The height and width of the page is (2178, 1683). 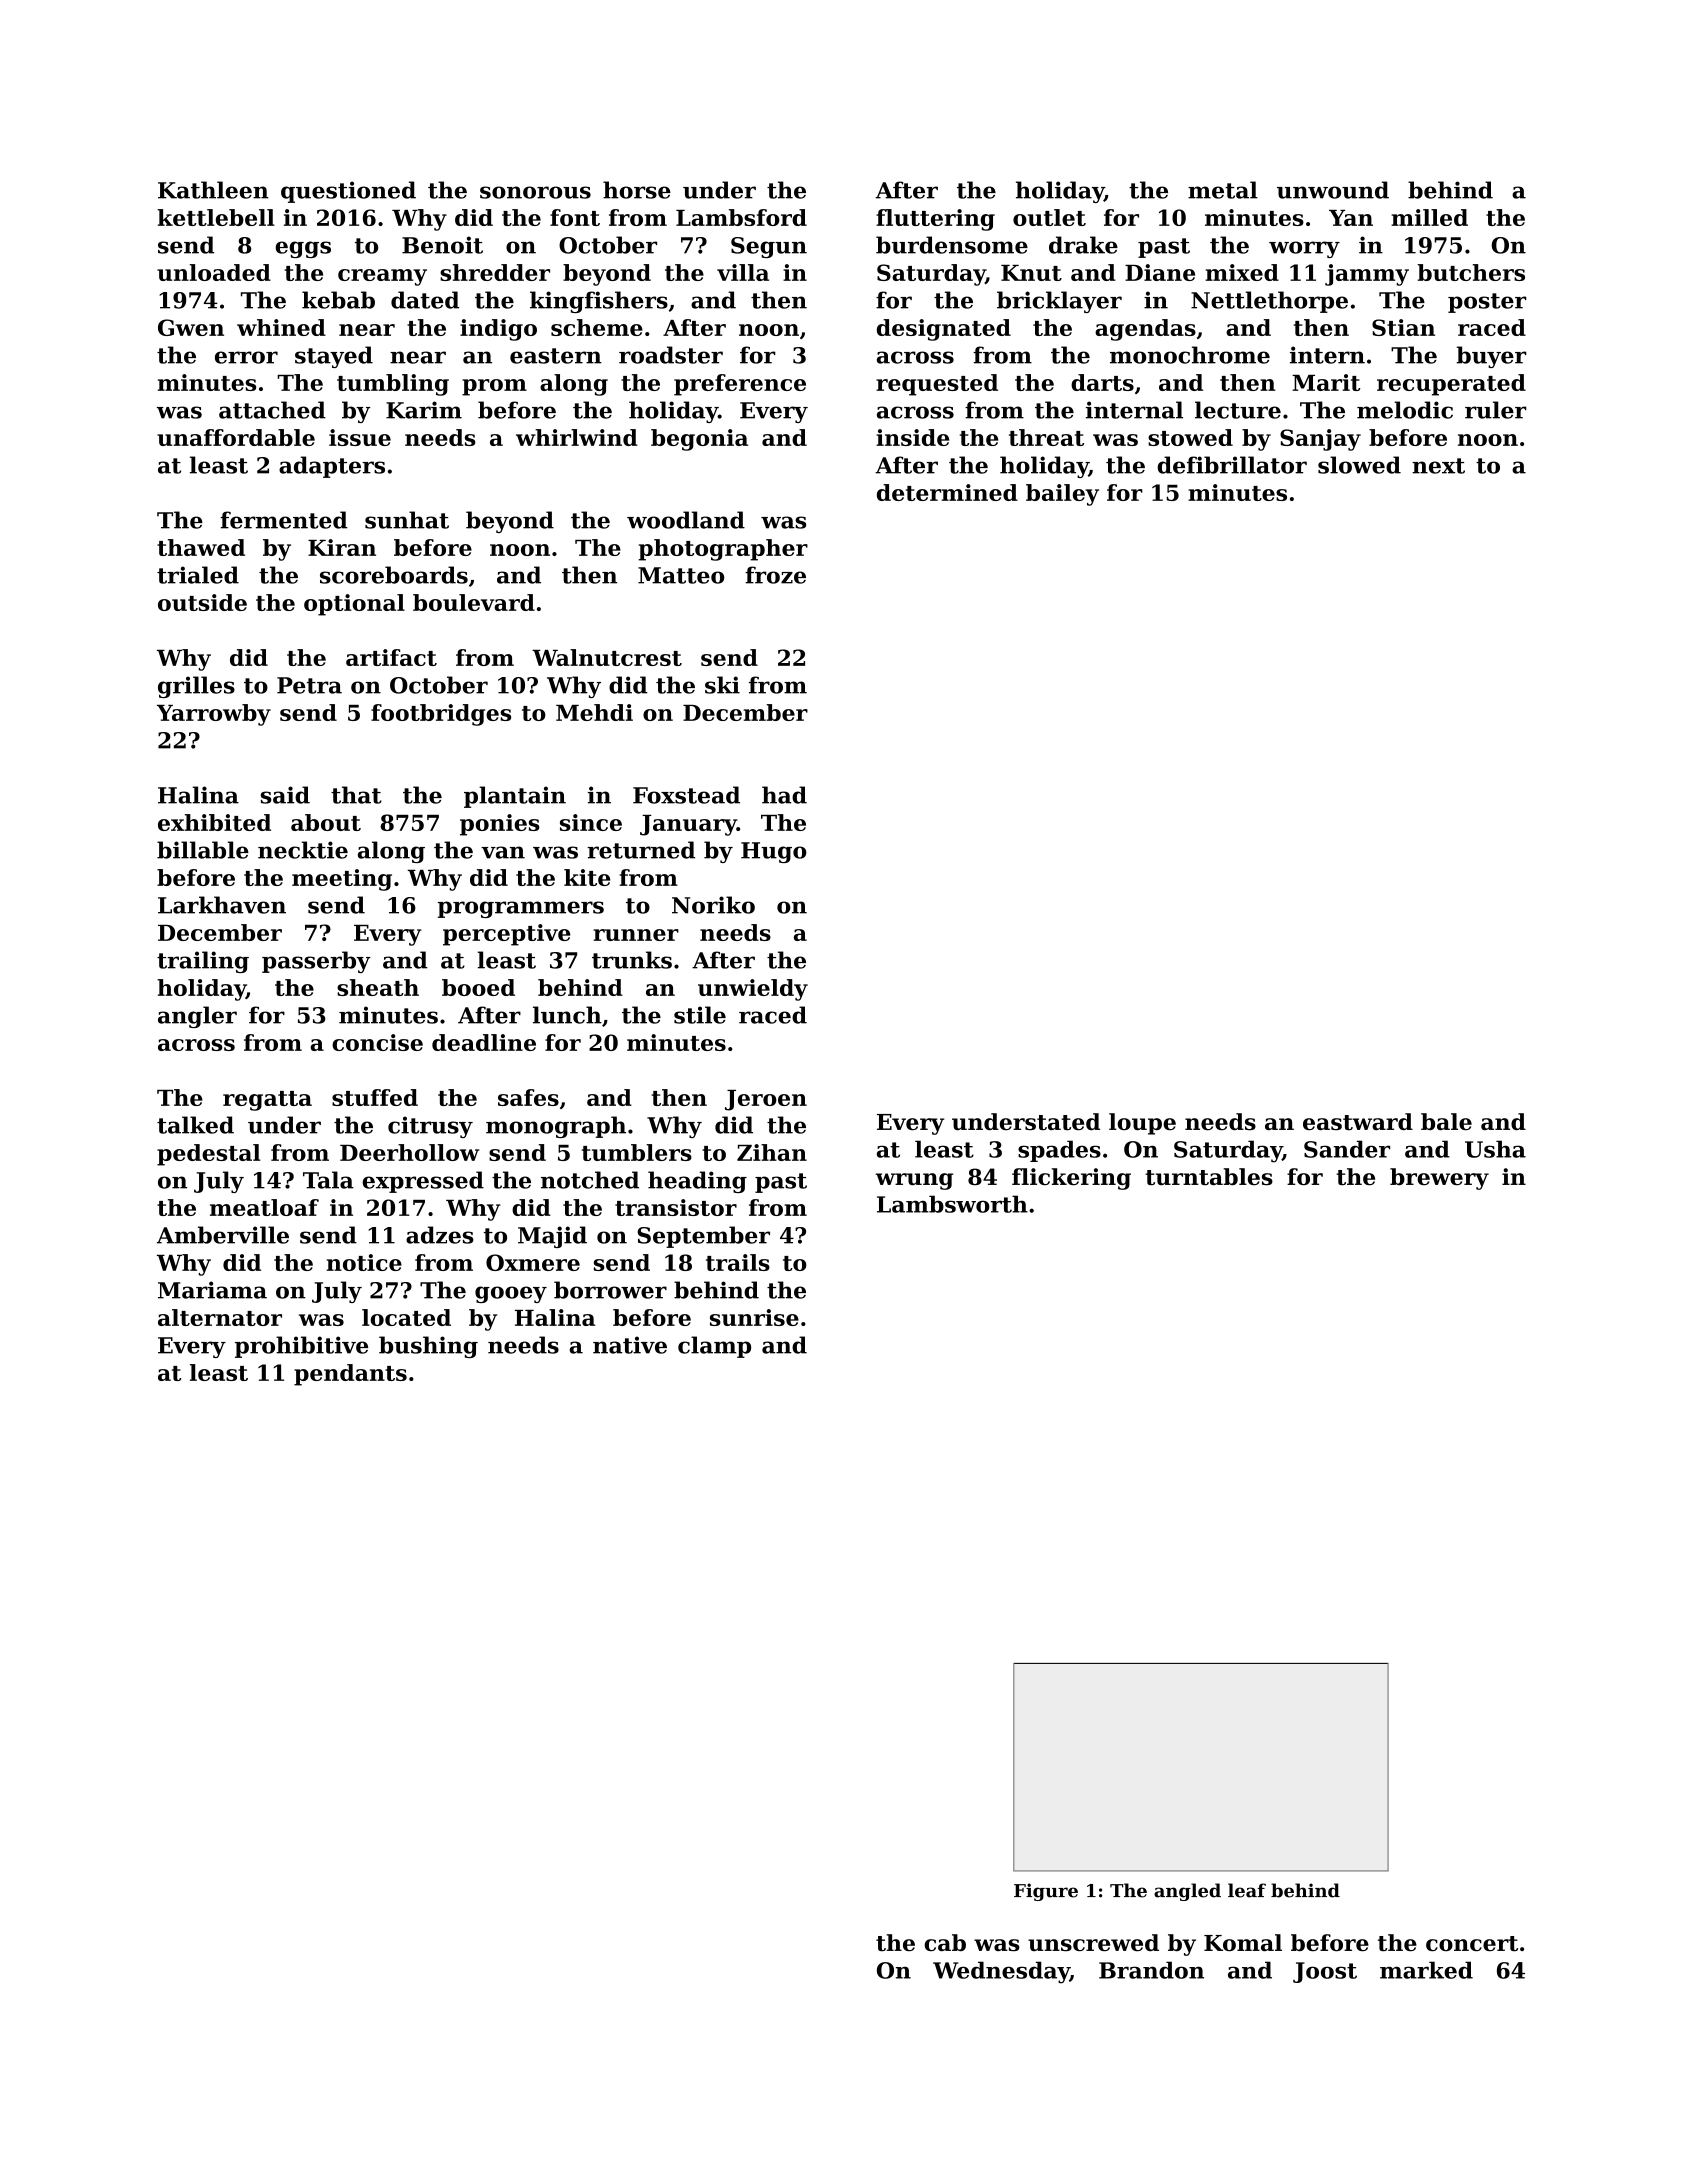 What do you see at coordinates (769, 247) in the page?
I see `Segun` at bounding box center [769, 247].
